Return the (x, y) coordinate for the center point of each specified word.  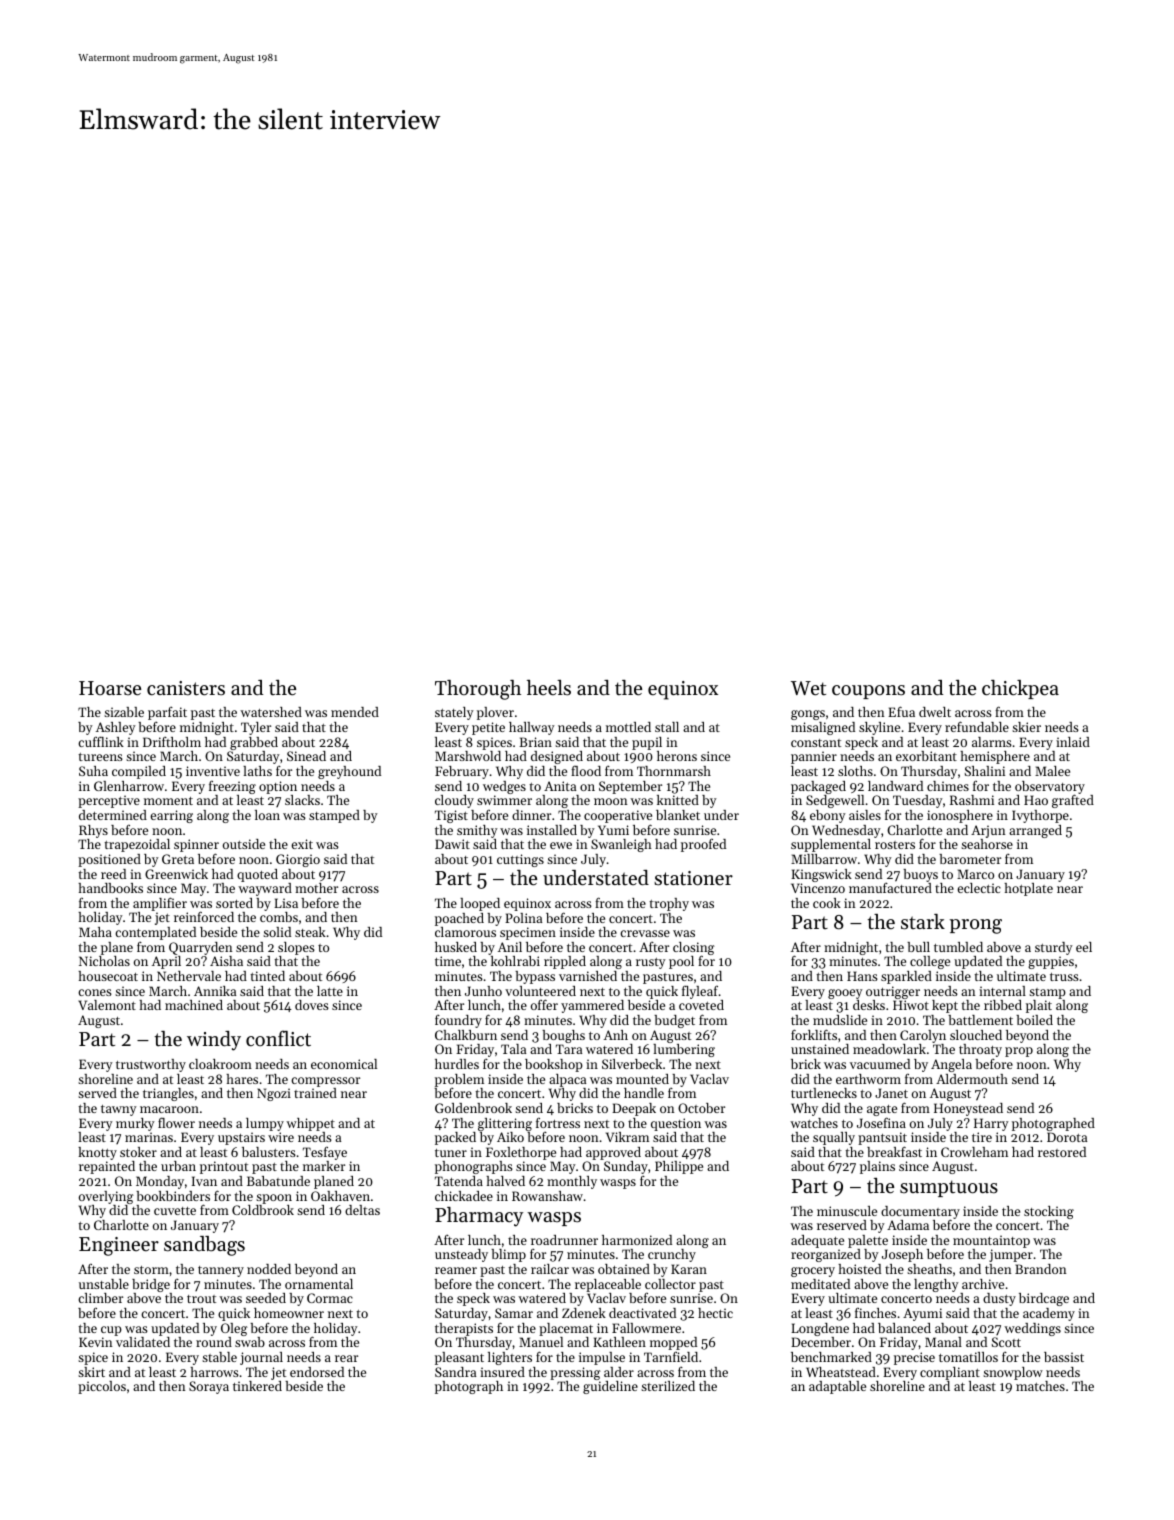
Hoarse (110, 688)
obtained (624, 1269)
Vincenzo (818, 888)
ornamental (319, 1284)
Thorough (478, 690)
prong (976, 926)
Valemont (107, 1005)
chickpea (1020, 689)
